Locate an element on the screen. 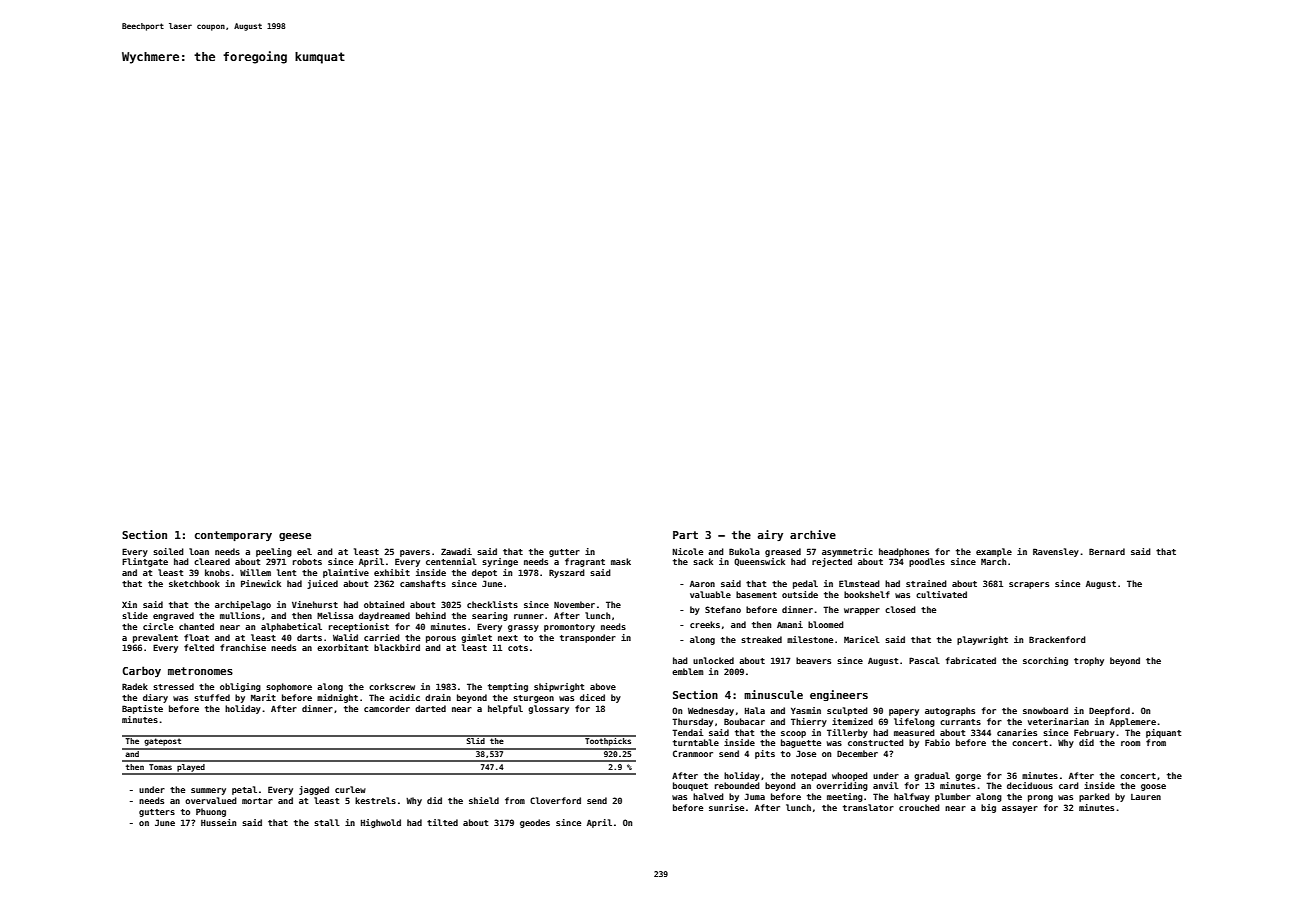 The height and width of the screenshot is (924, 1308). obliging is located at coordinates (240, 687).
